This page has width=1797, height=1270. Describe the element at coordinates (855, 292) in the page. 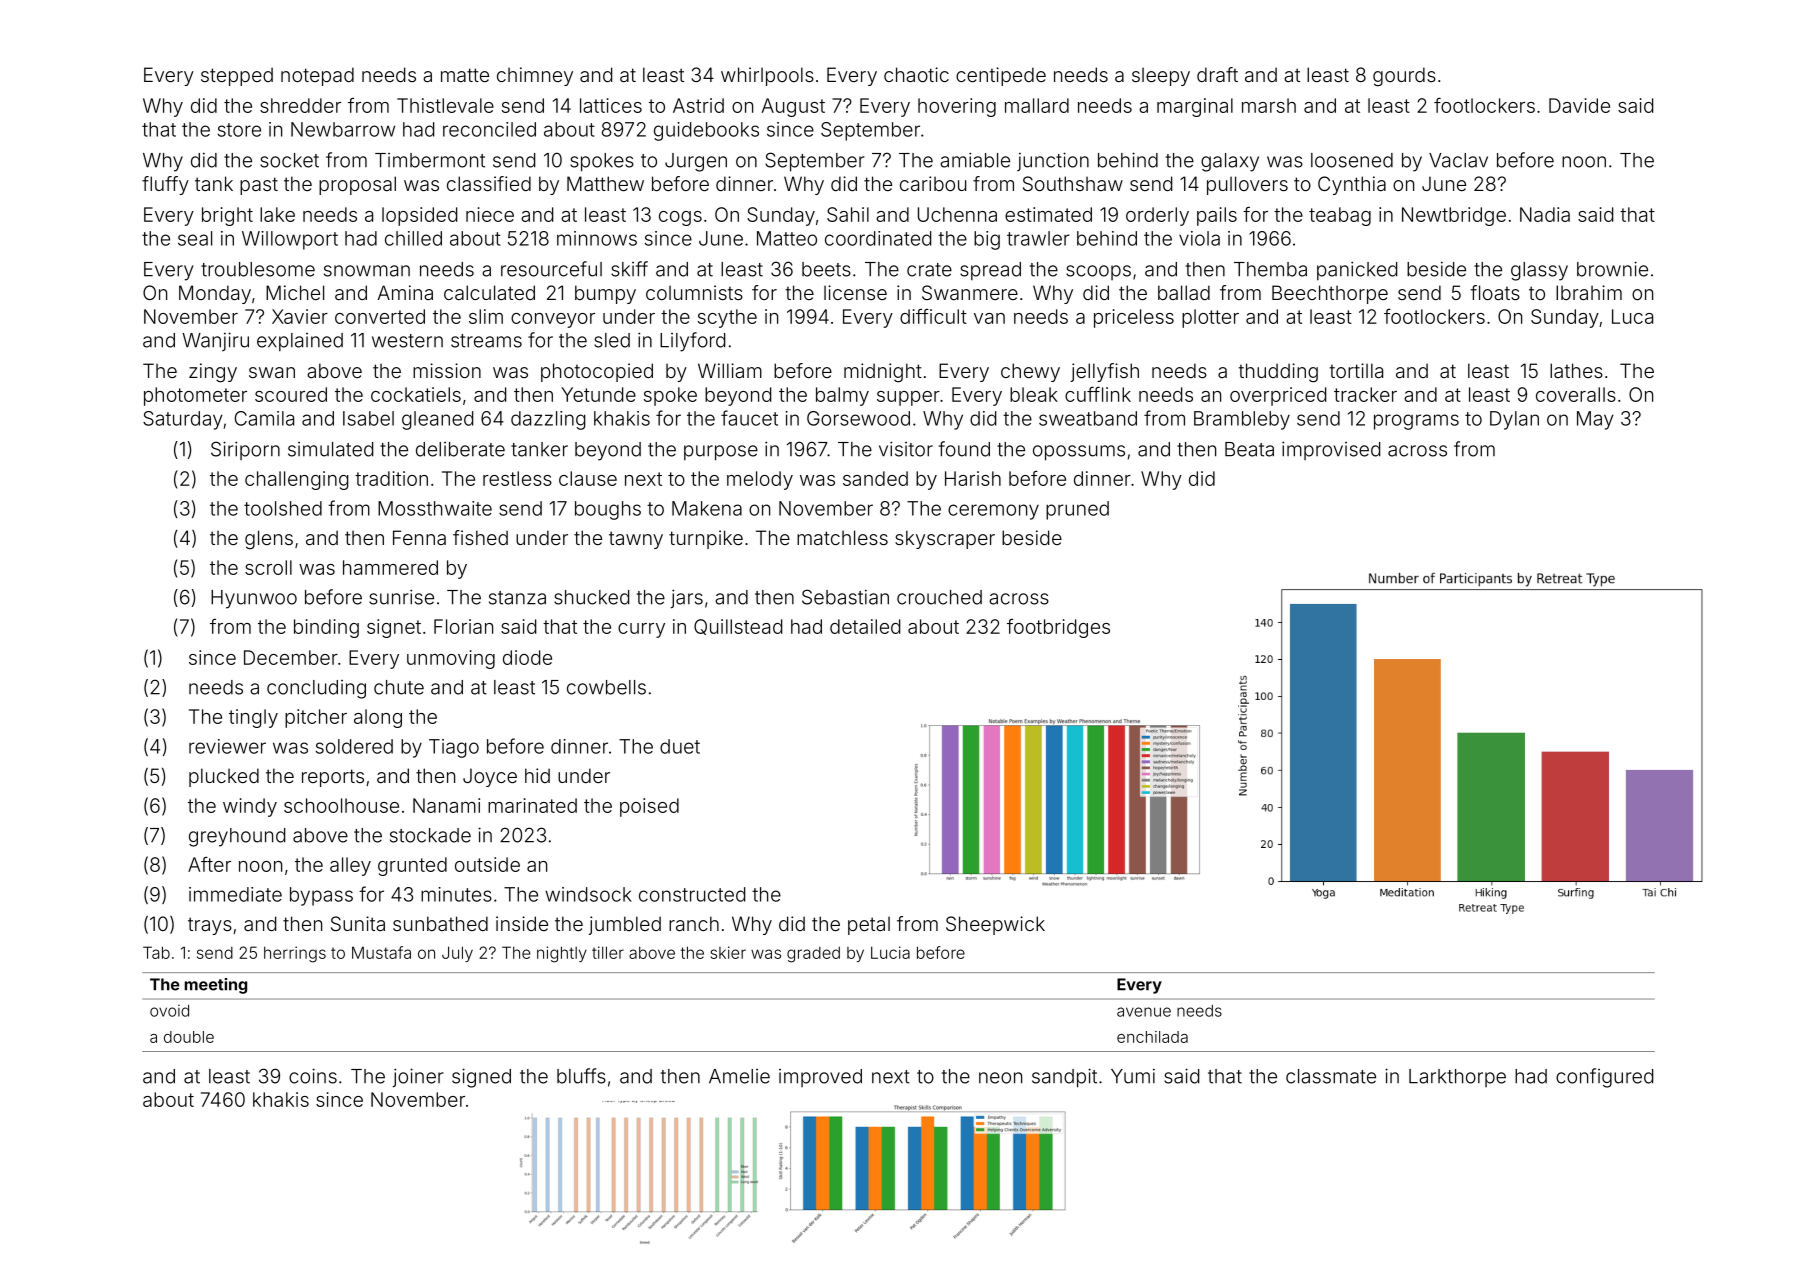

I see `license` at that location.
